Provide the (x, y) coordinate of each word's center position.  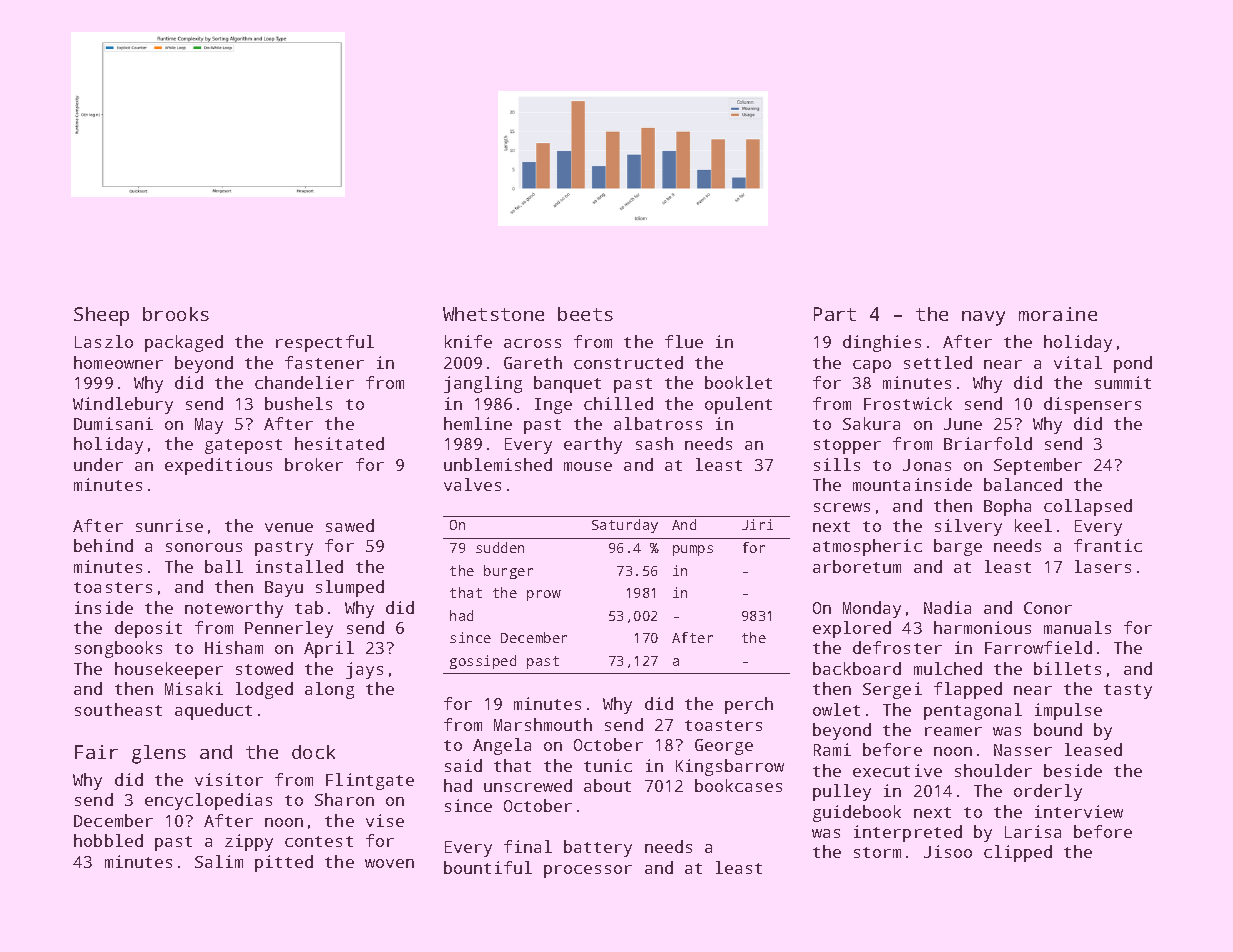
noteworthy (234, 609)
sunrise (169, 525)
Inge (553, 406)
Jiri (757, 524)
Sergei (892, 690)
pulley (842, 792)
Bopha (1007, 507)
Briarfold (988, 443)
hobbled (108, 840)
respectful (325, 343)
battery (598, 848)
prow (544, 595)
